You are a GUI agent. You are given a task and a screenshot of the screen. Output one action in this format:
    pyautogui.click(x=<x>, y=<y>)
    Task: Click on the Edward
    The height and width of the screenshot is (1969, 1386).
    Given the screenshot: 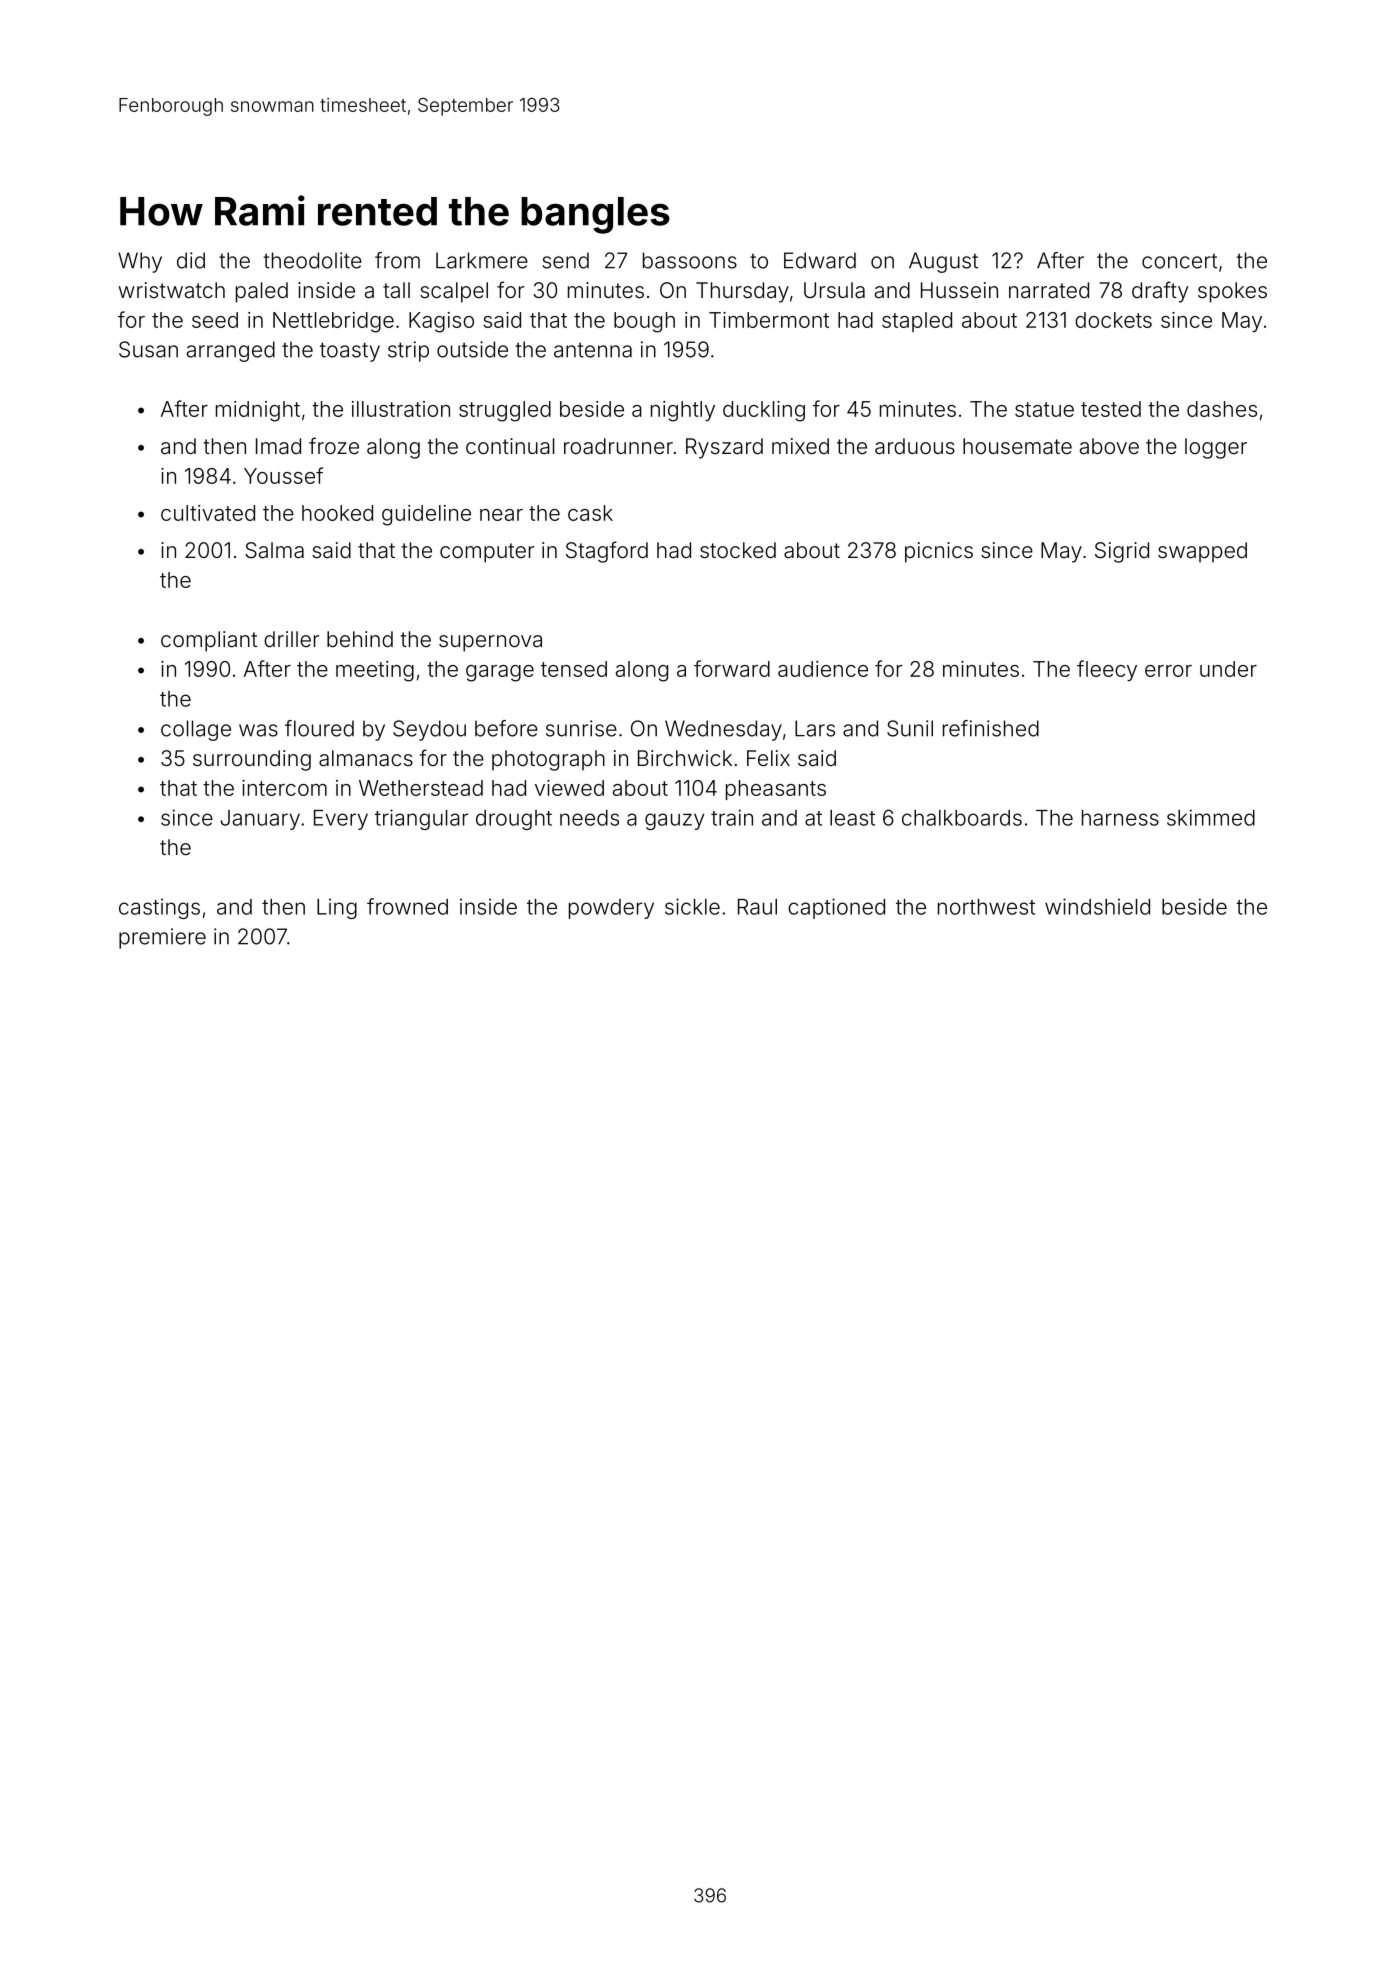 What is the action you would take?
    pyautogui.click(x=820, y=260)
